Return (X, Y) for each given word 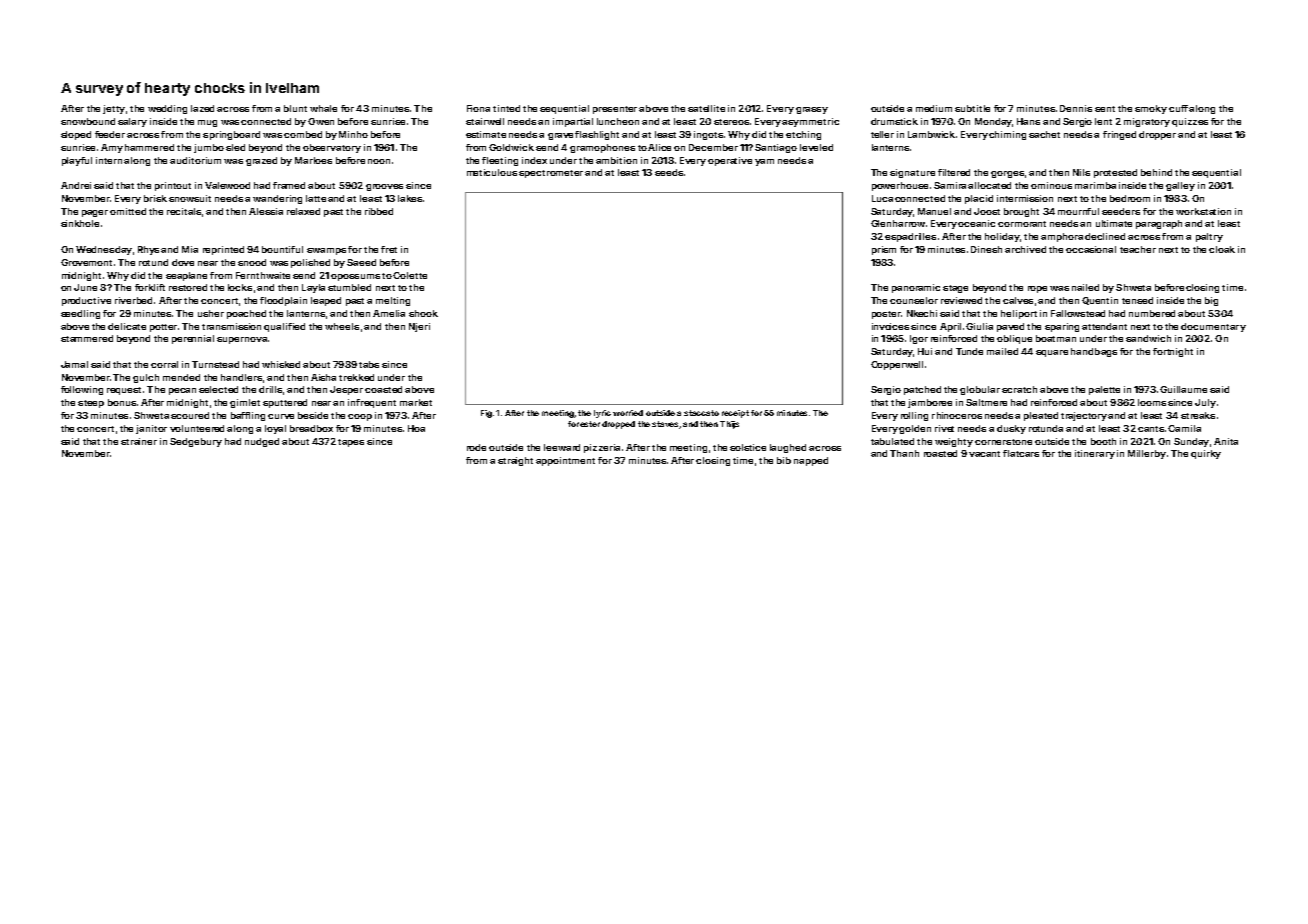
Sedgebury (196, 442)
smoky (1151, 109)
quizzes (1190, 122)
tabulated (892, 441)
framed (289, 185)
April (950, 327)
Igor (919, 339)
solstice (748, 447)
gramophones (602, 148)
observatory (332, 148)
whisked (281, 364)
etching (803, 135)
